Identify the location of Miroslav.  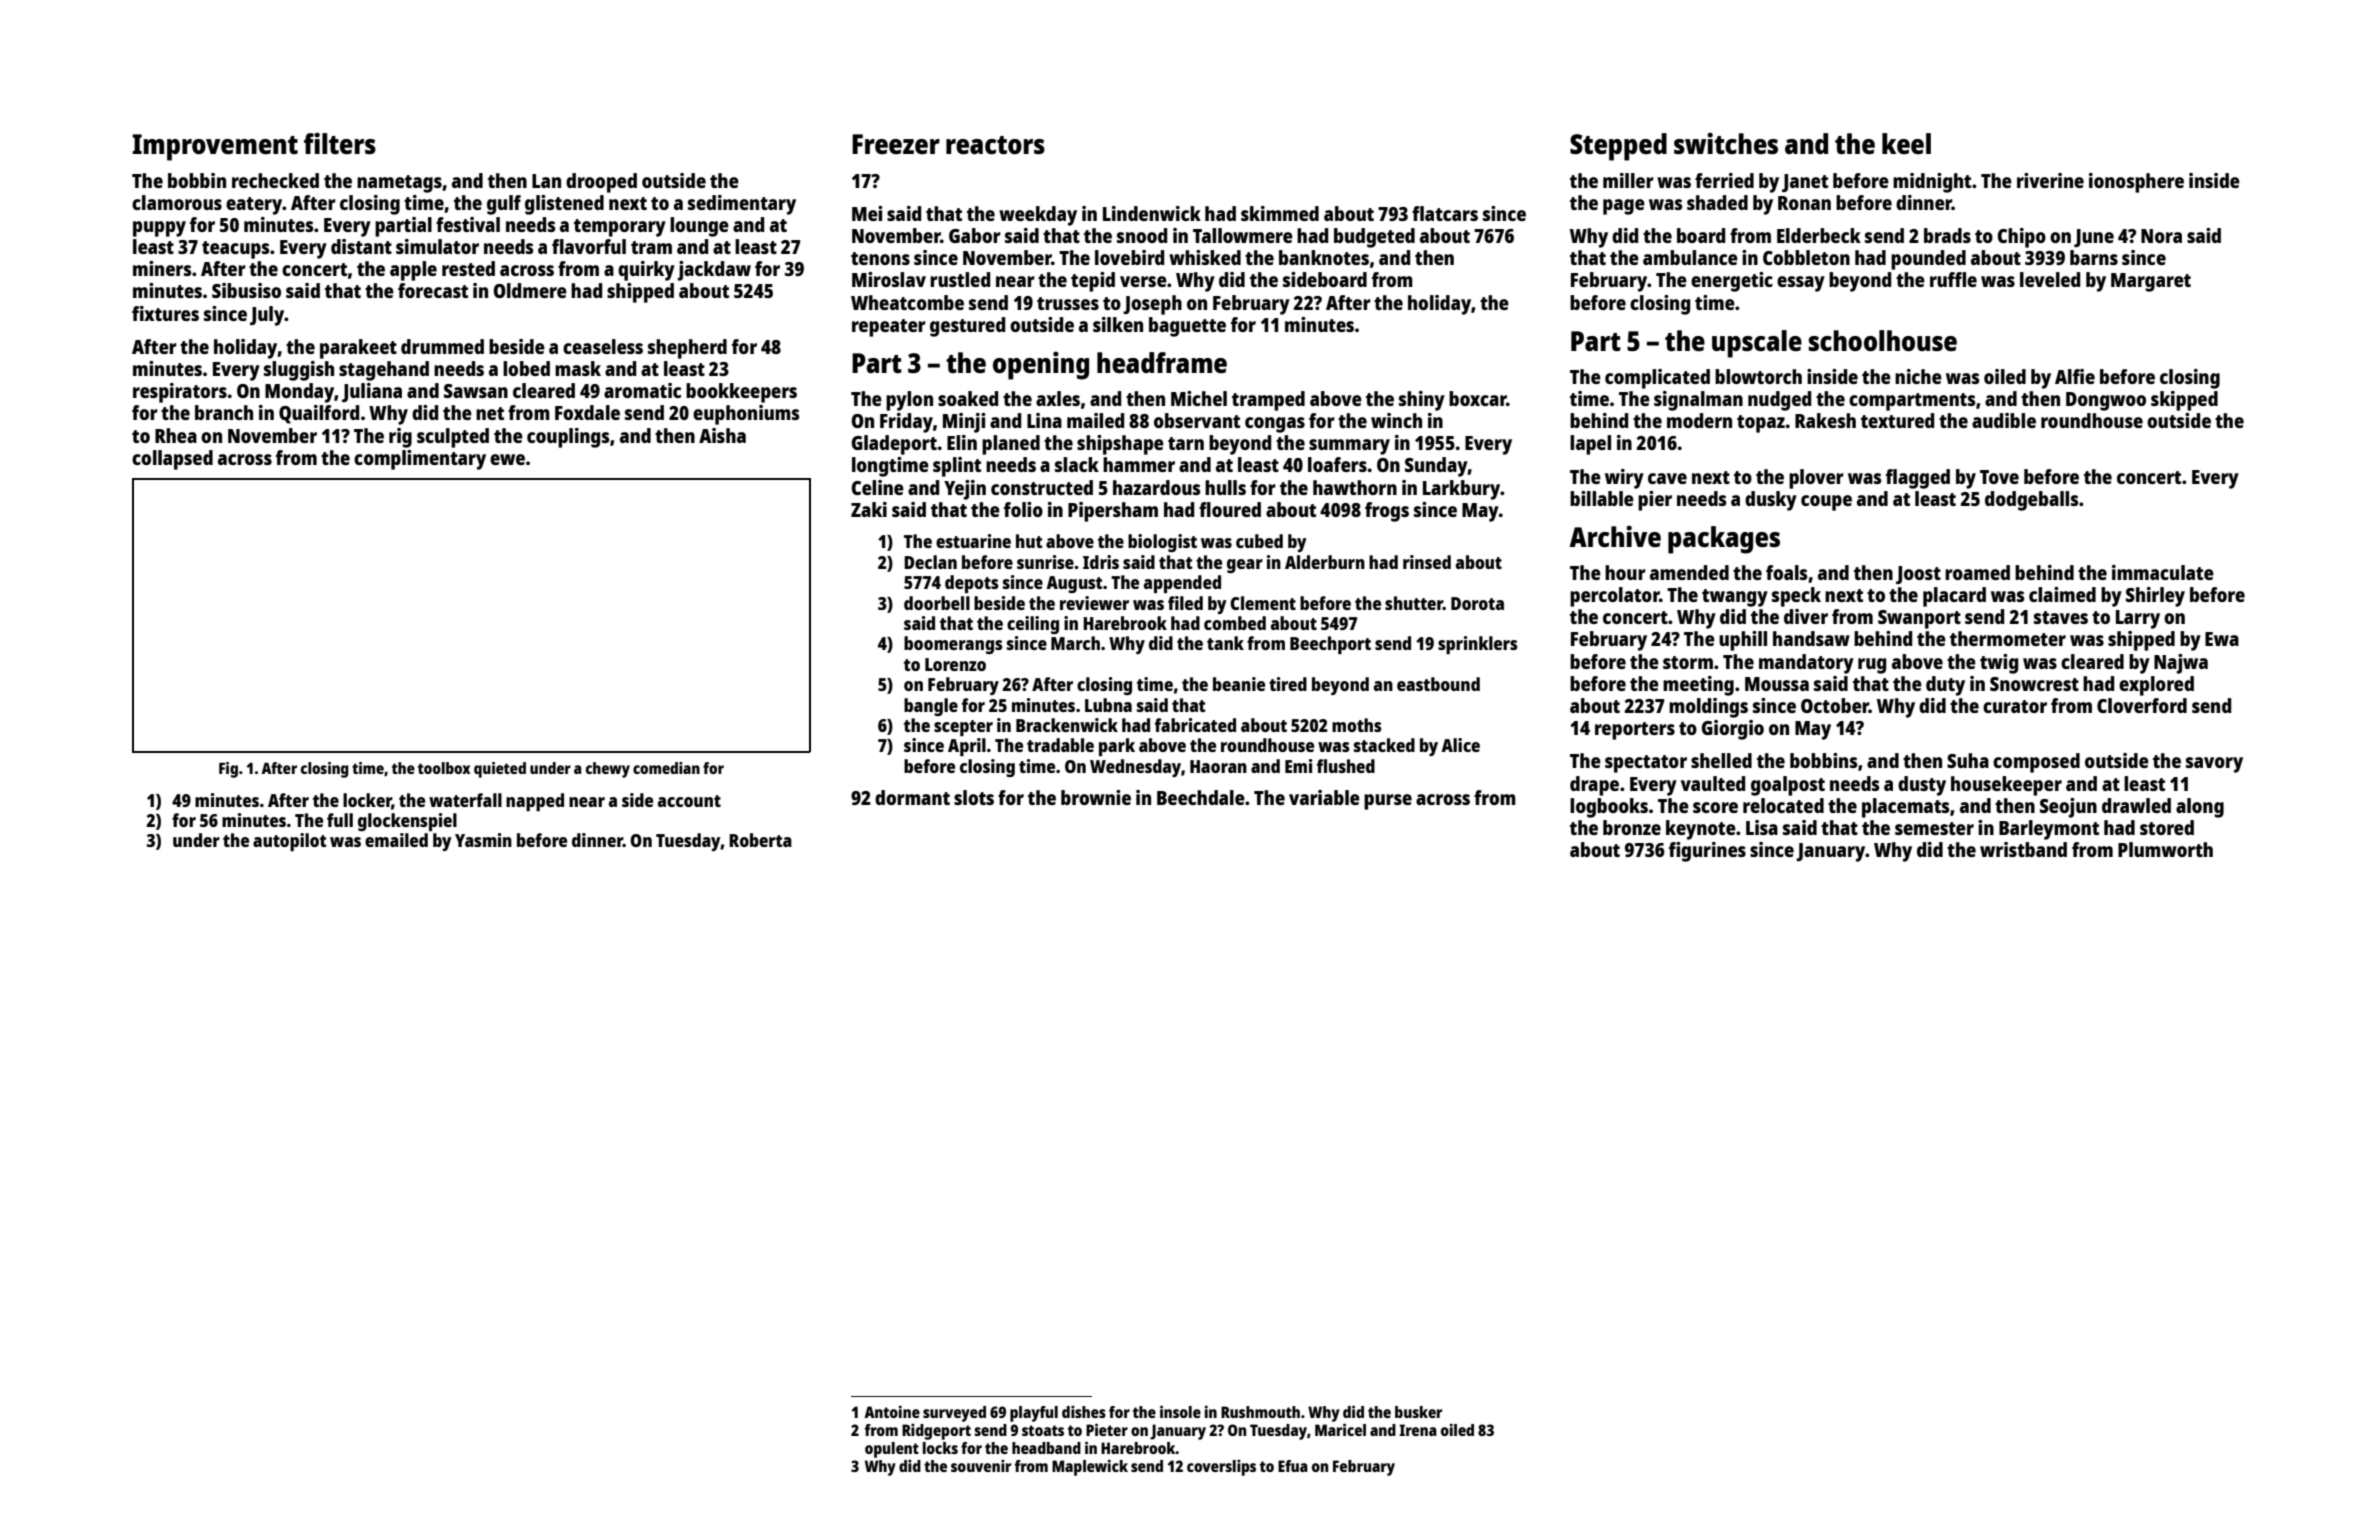
(889, 279).
